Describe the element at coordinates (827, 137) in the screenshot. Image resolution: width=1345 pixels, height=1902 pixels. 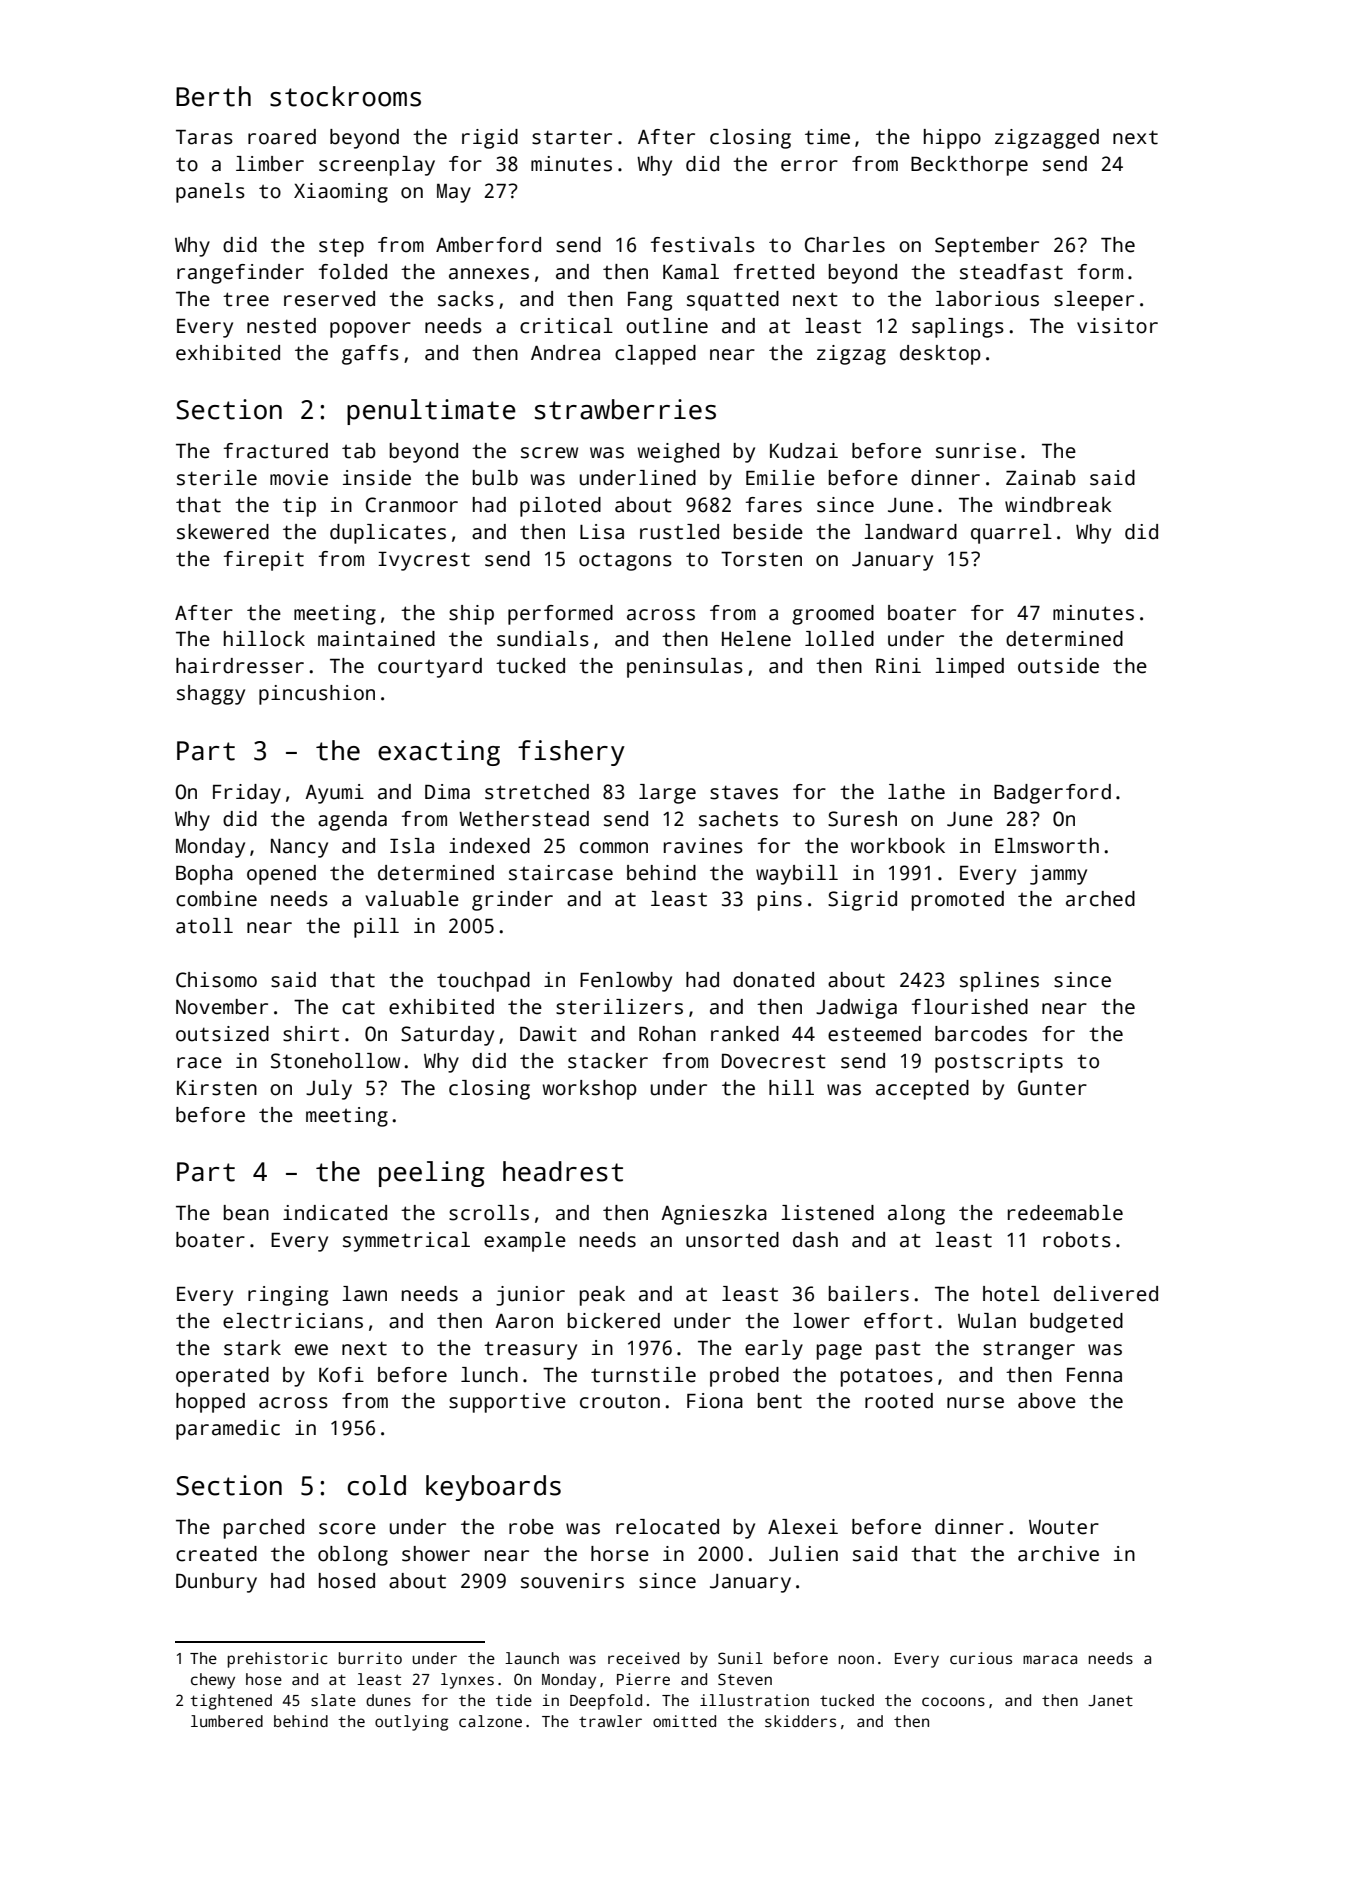
I see `time` at that location.
